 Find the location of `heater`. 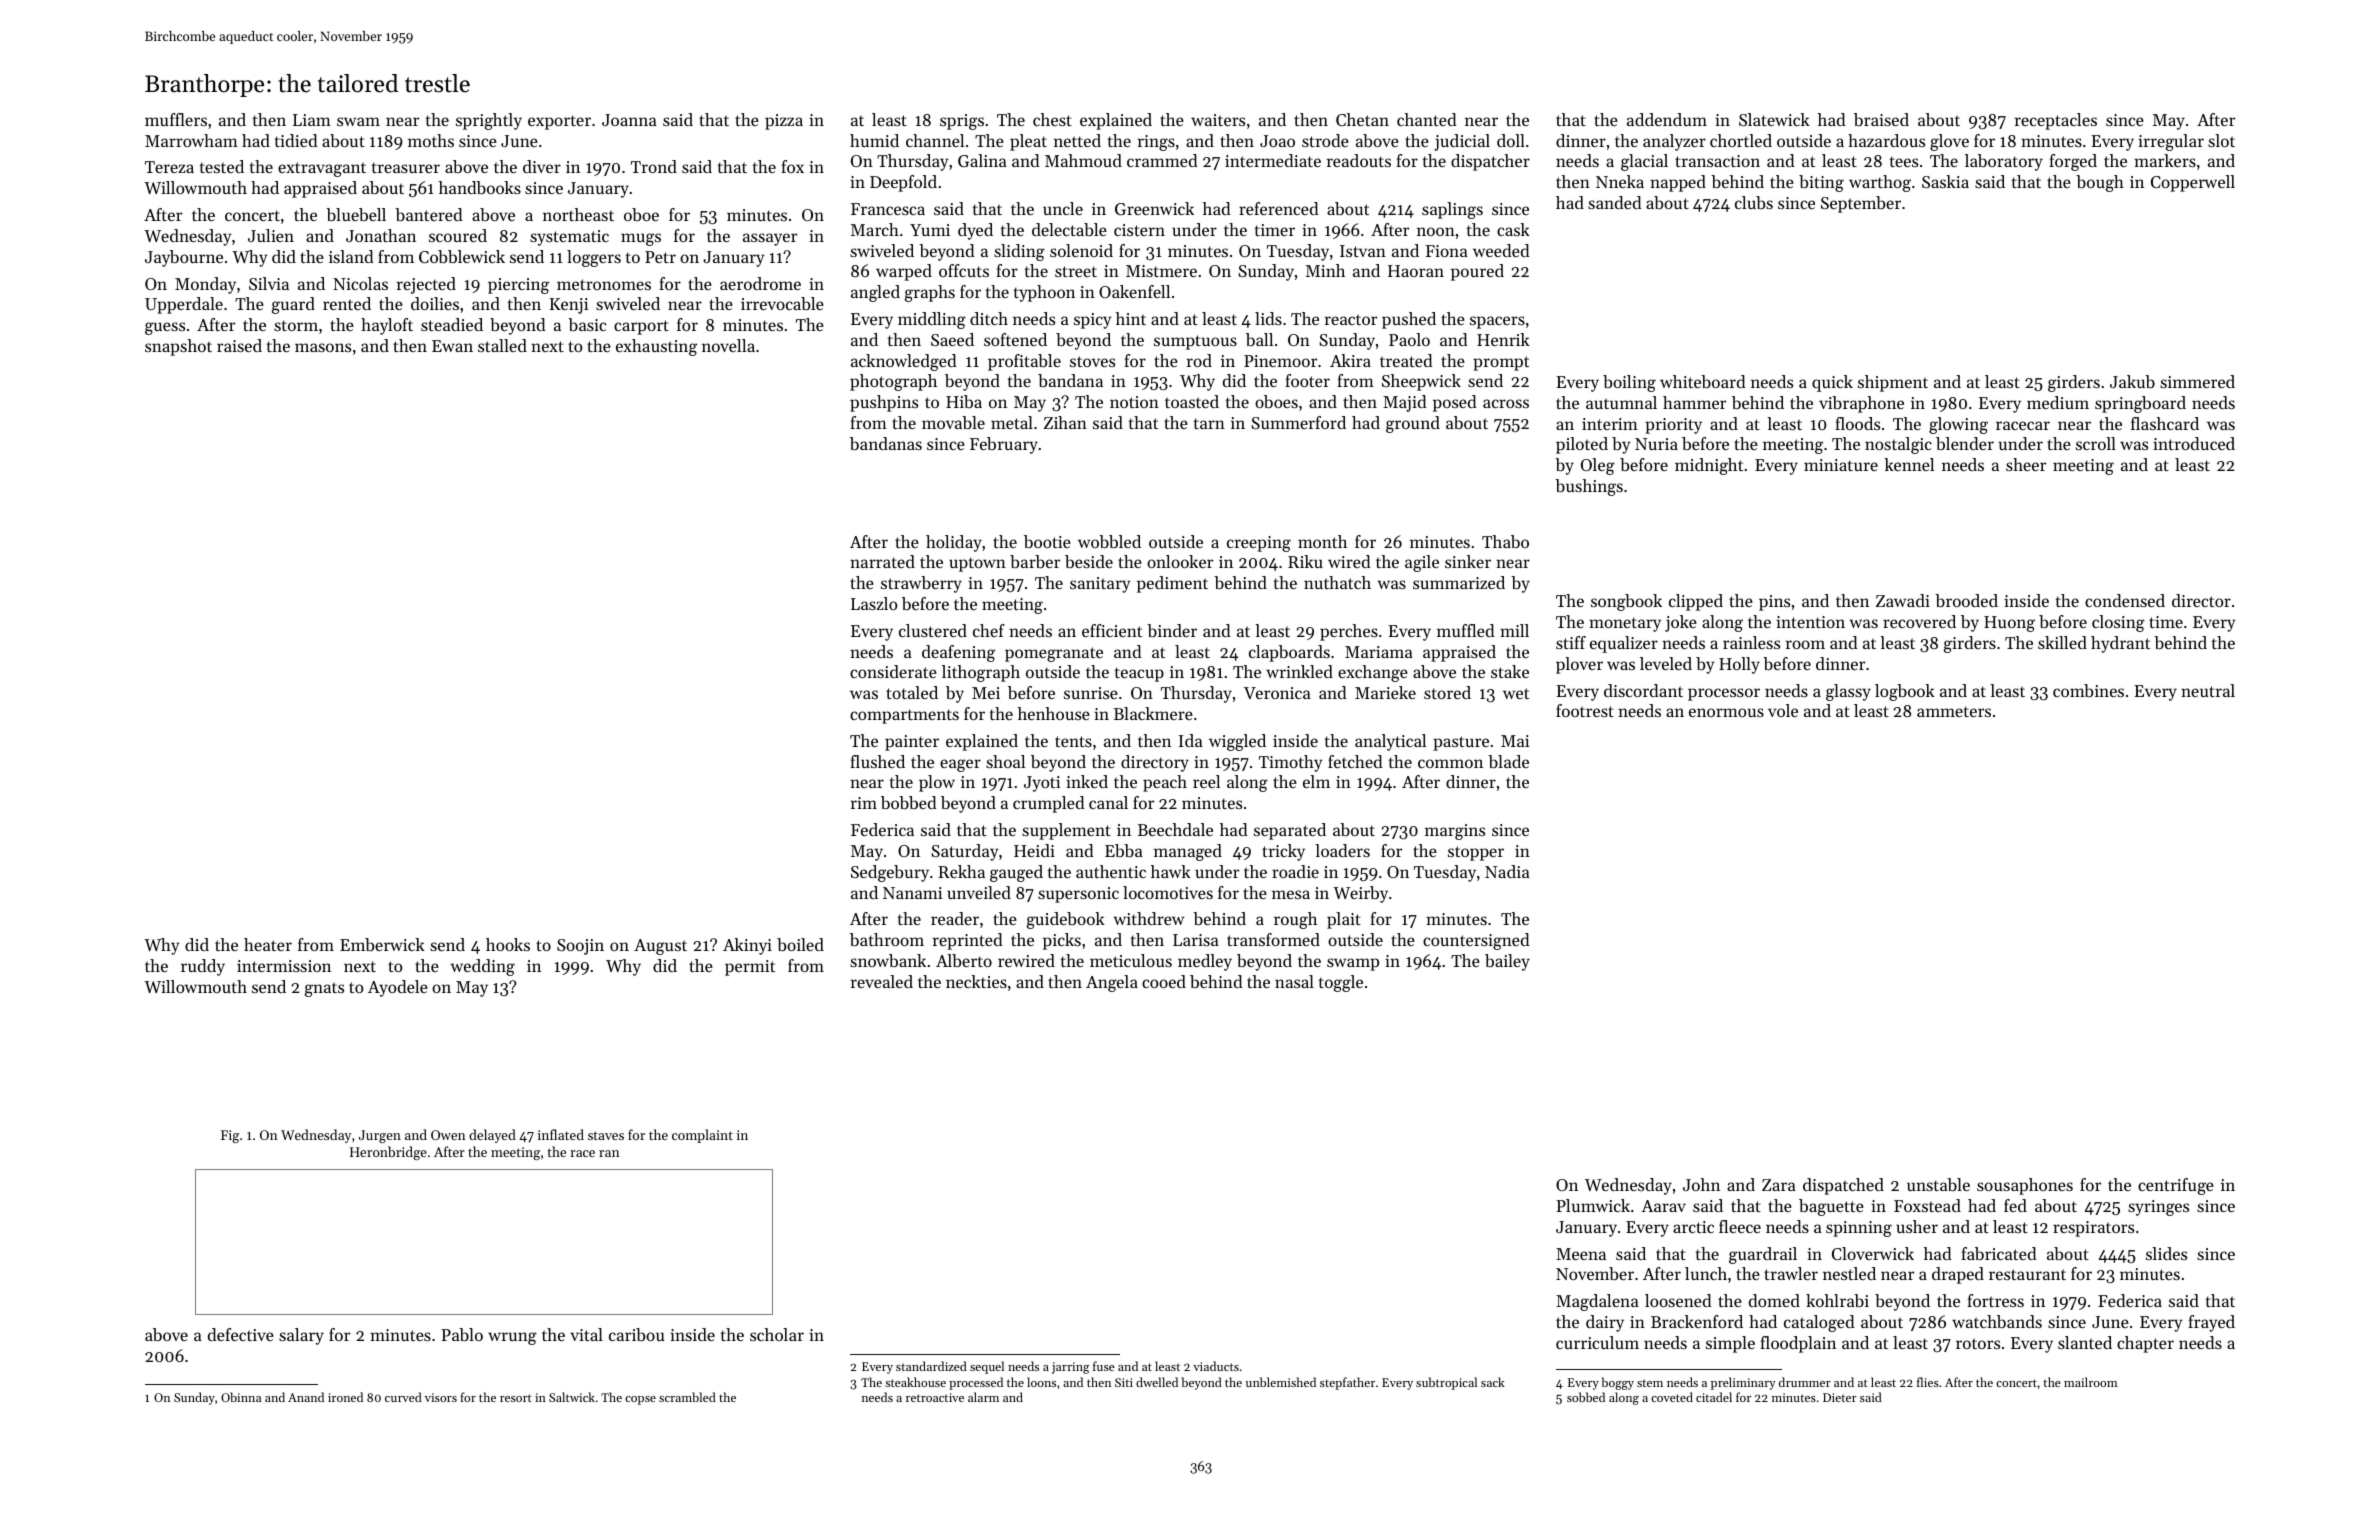

heater is located at coordinates (268, 944).
